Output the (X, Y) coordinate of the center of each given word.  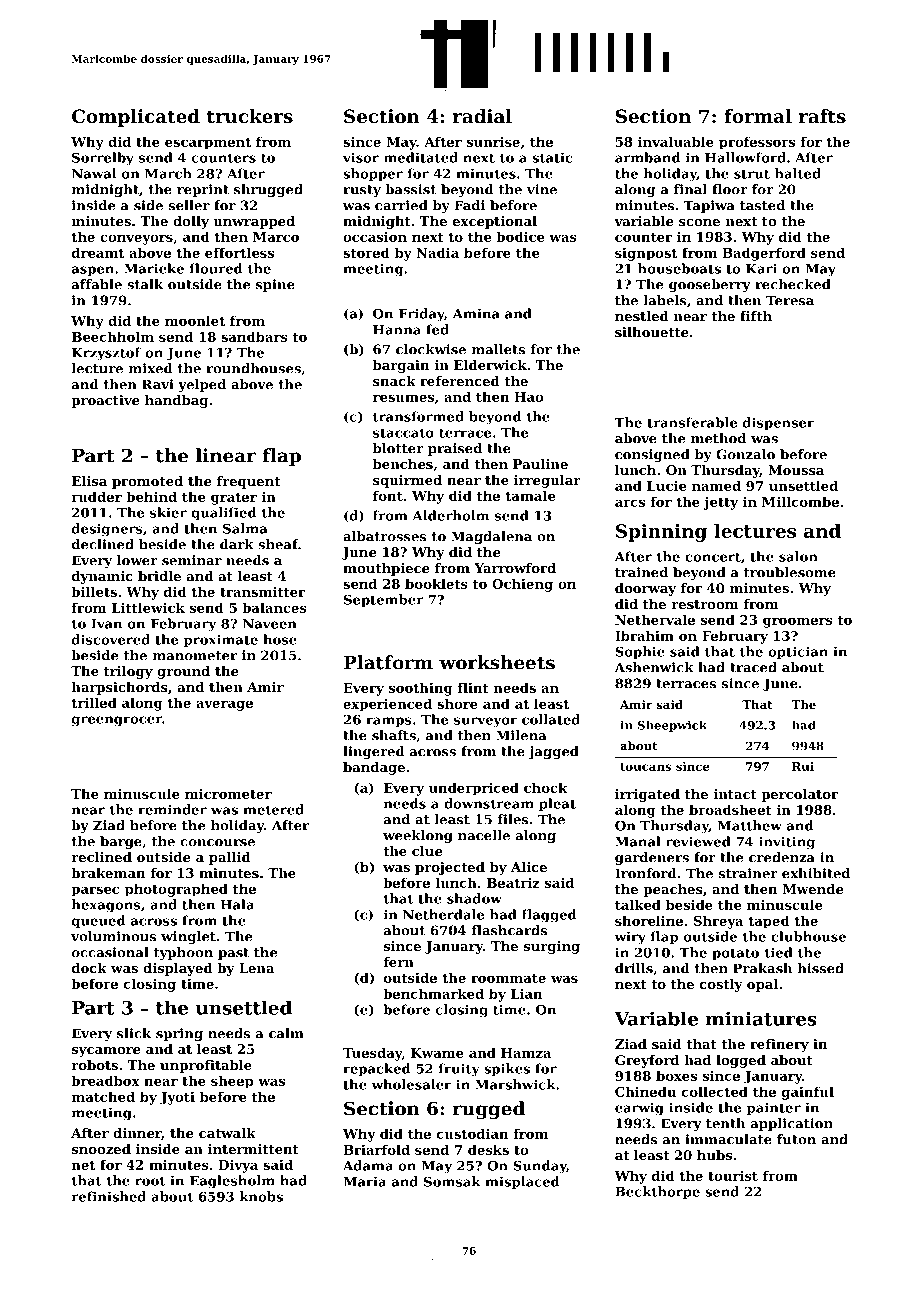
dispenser (778, 424)
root (150, 1181)
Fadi (470, 205)
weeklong (418, 836)
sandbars (254, 336)
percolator (799, 795)
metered (273, 809)
